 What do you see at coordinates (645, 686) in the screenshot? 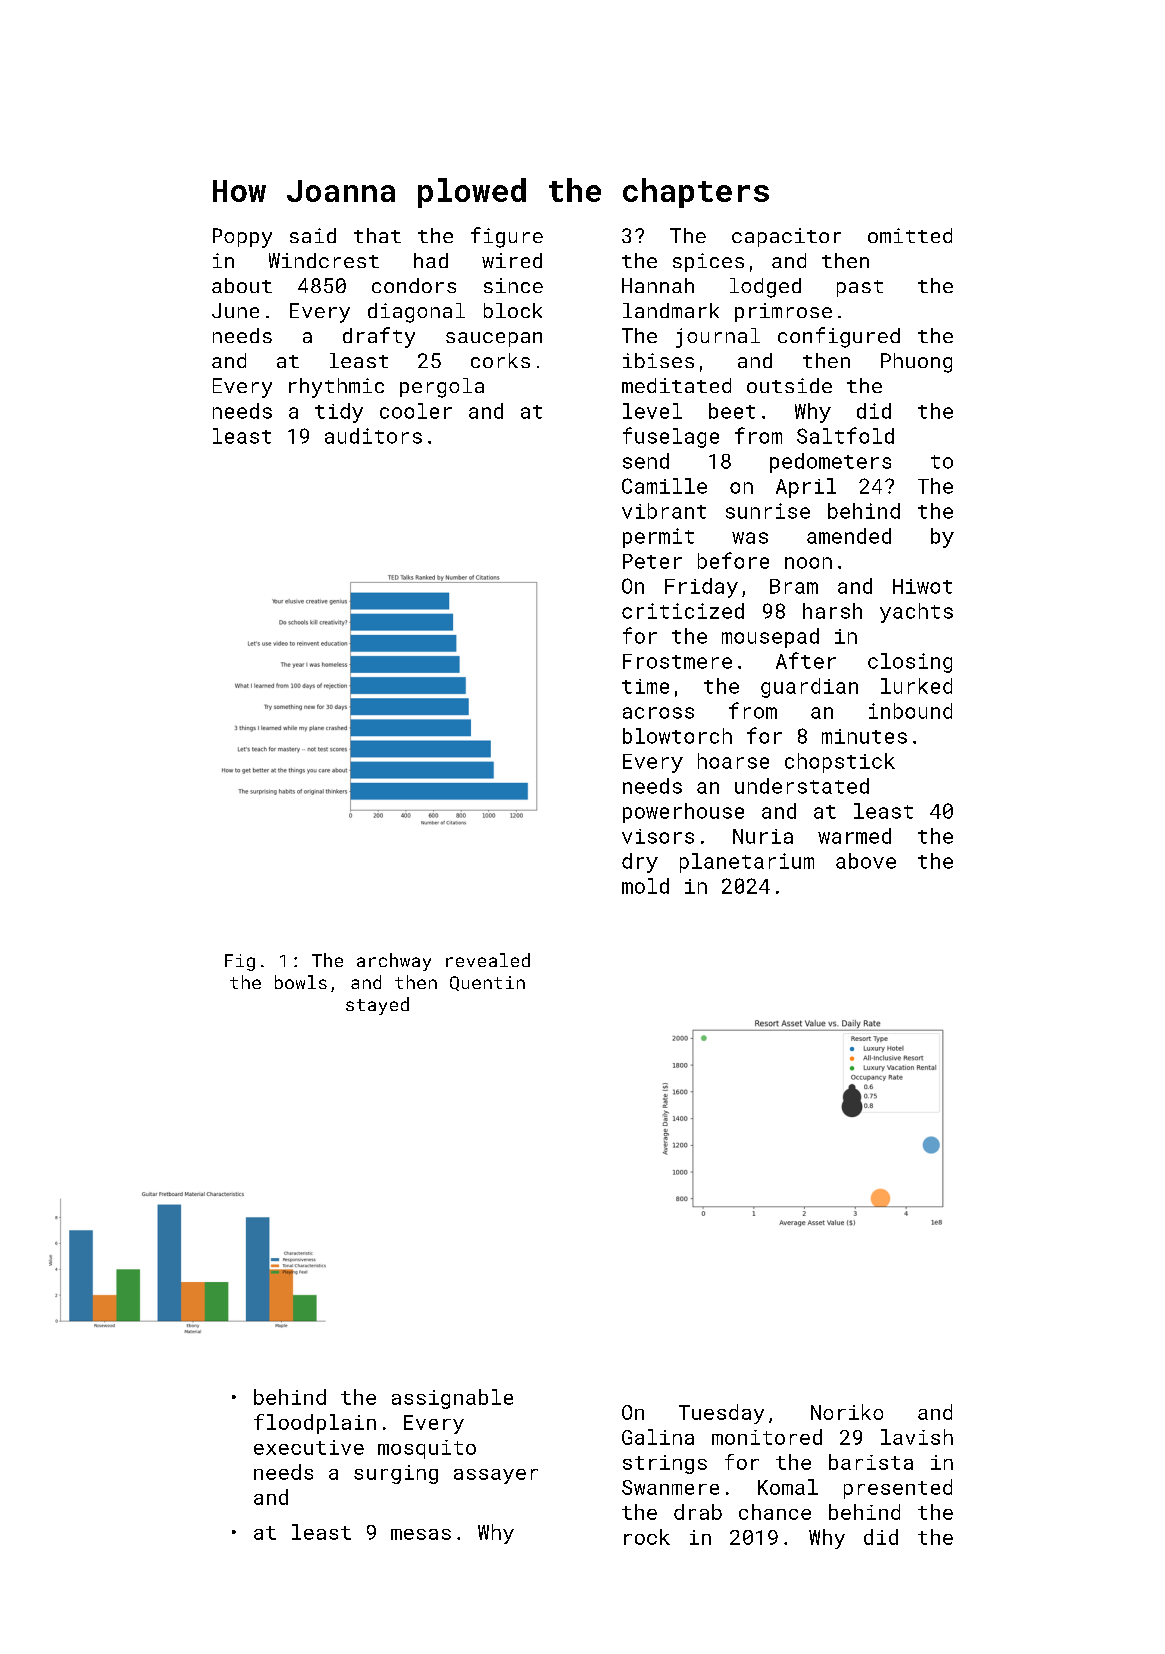
I see `time` at bounding box center [645, 686].
